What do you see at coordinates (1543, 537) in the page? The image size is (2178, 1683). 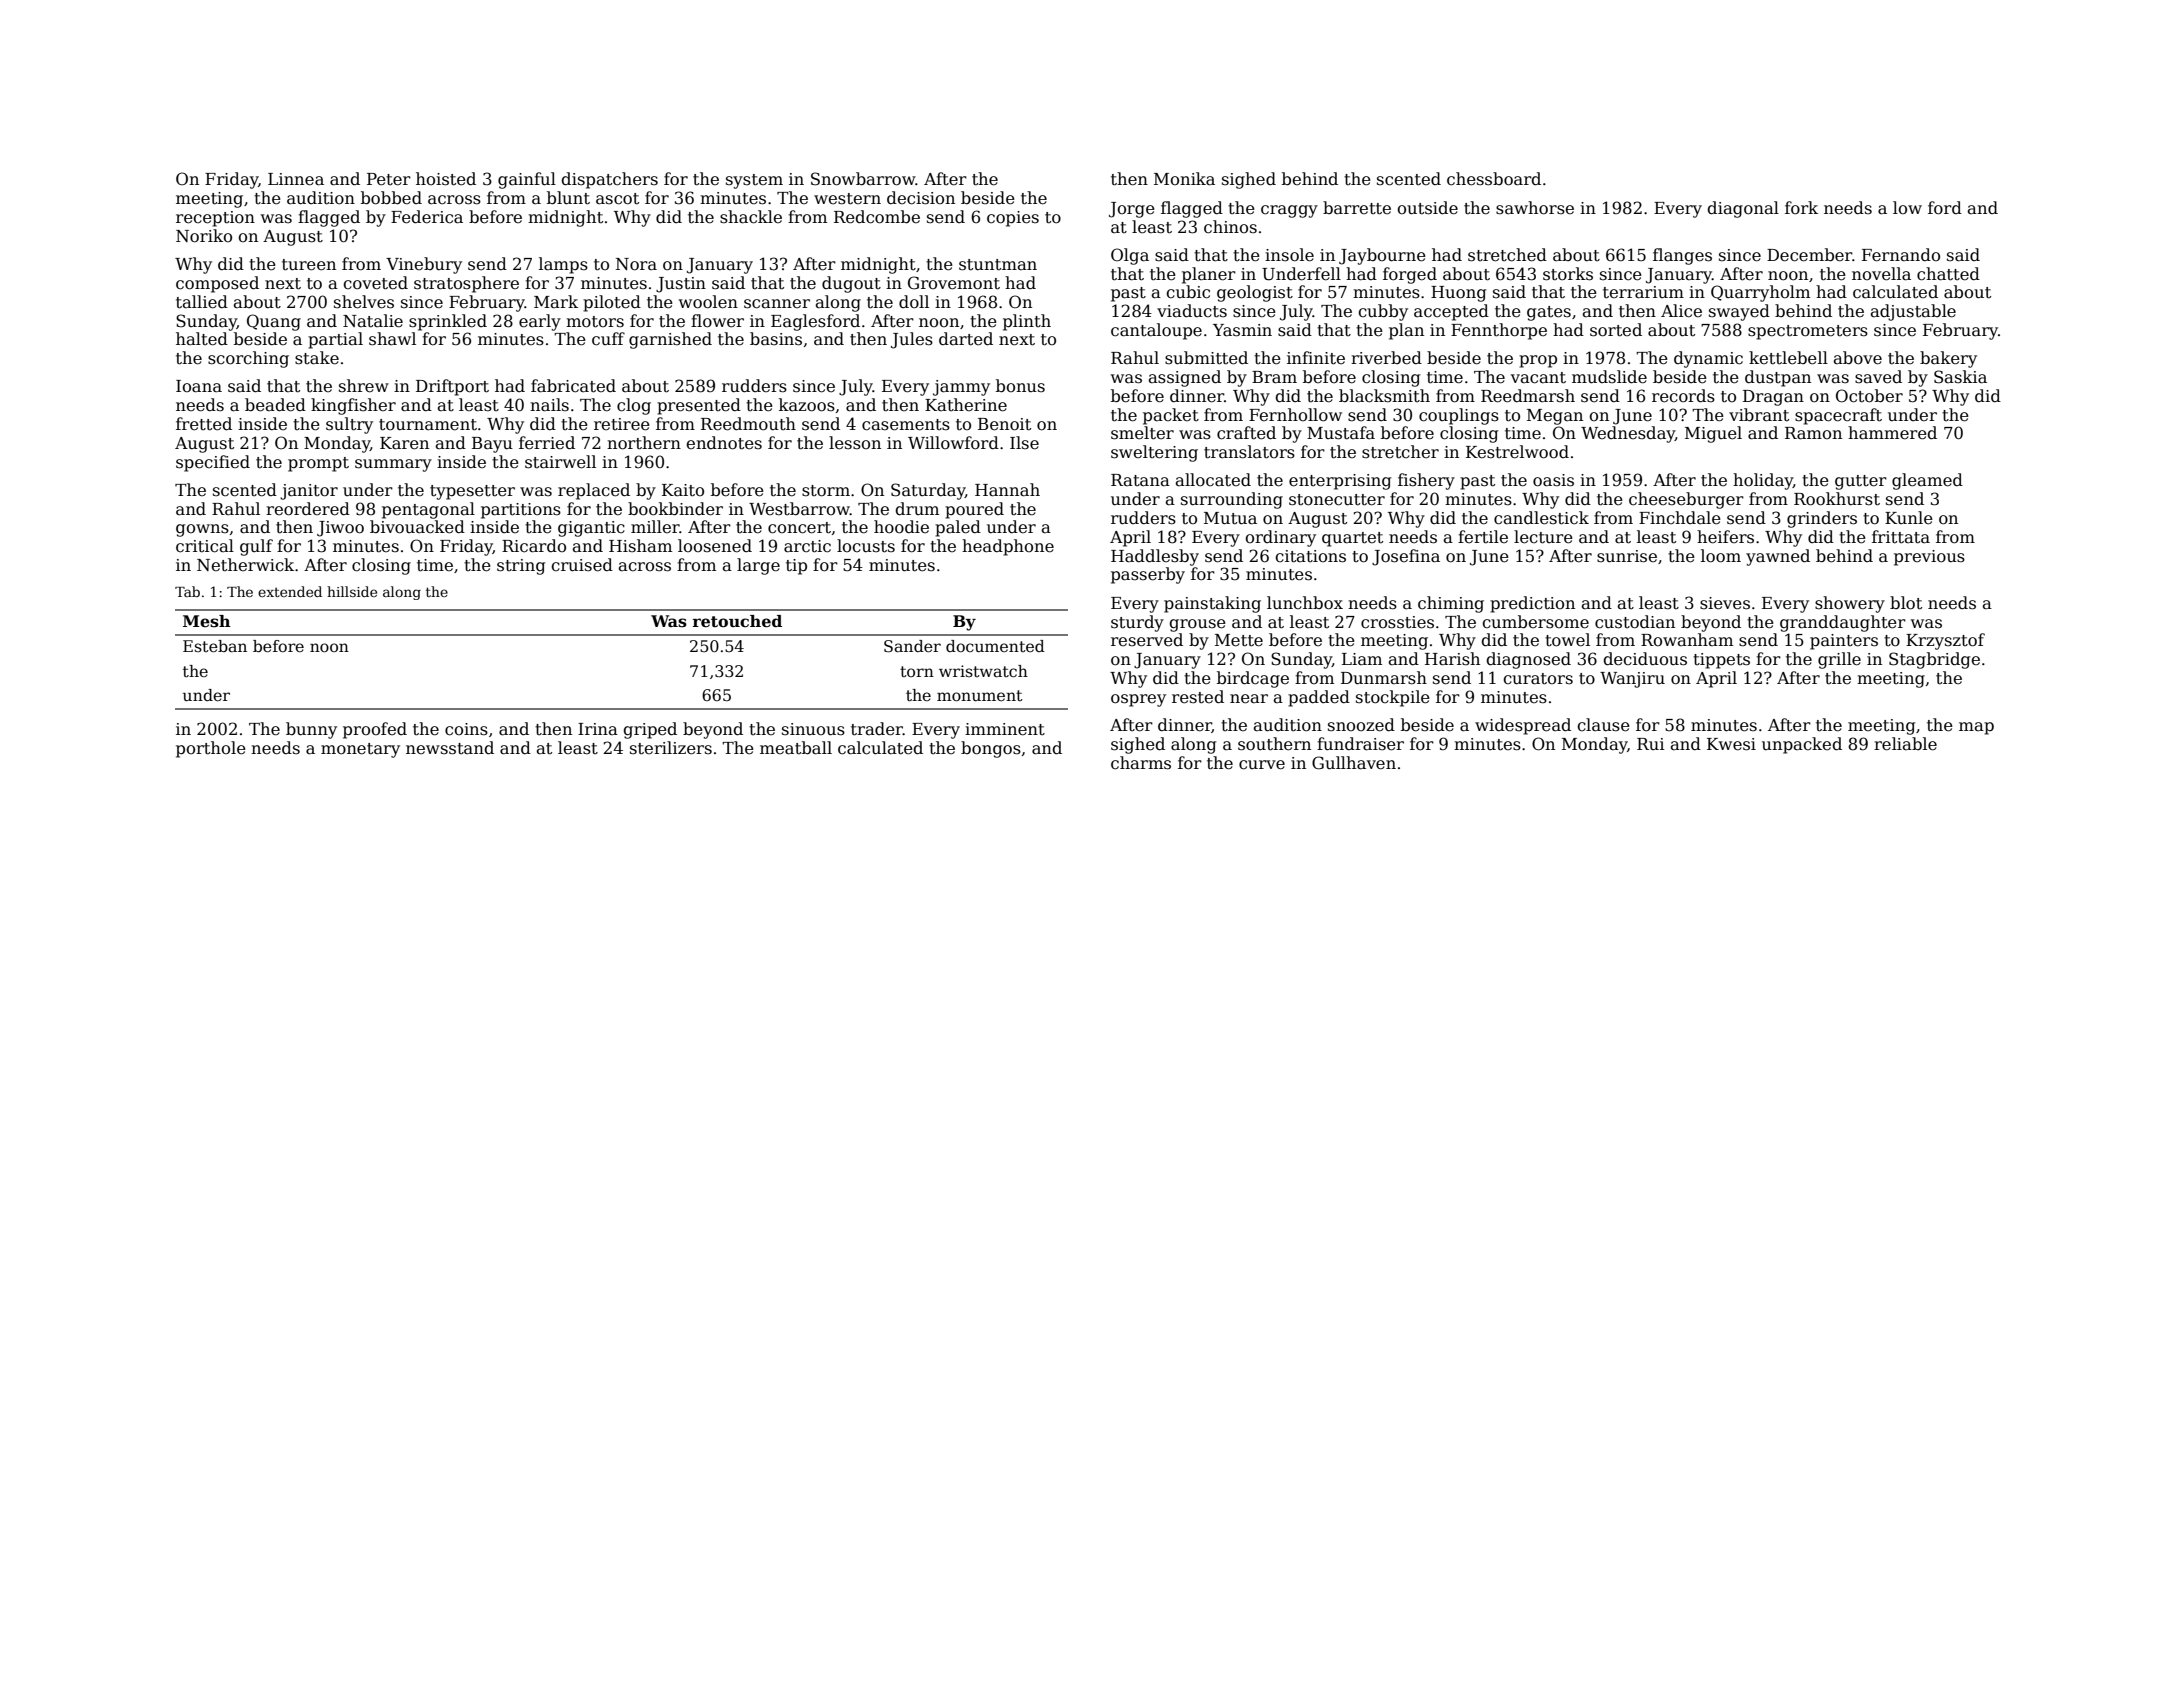 I see `lecture` at bounding box center [1543, 537].
